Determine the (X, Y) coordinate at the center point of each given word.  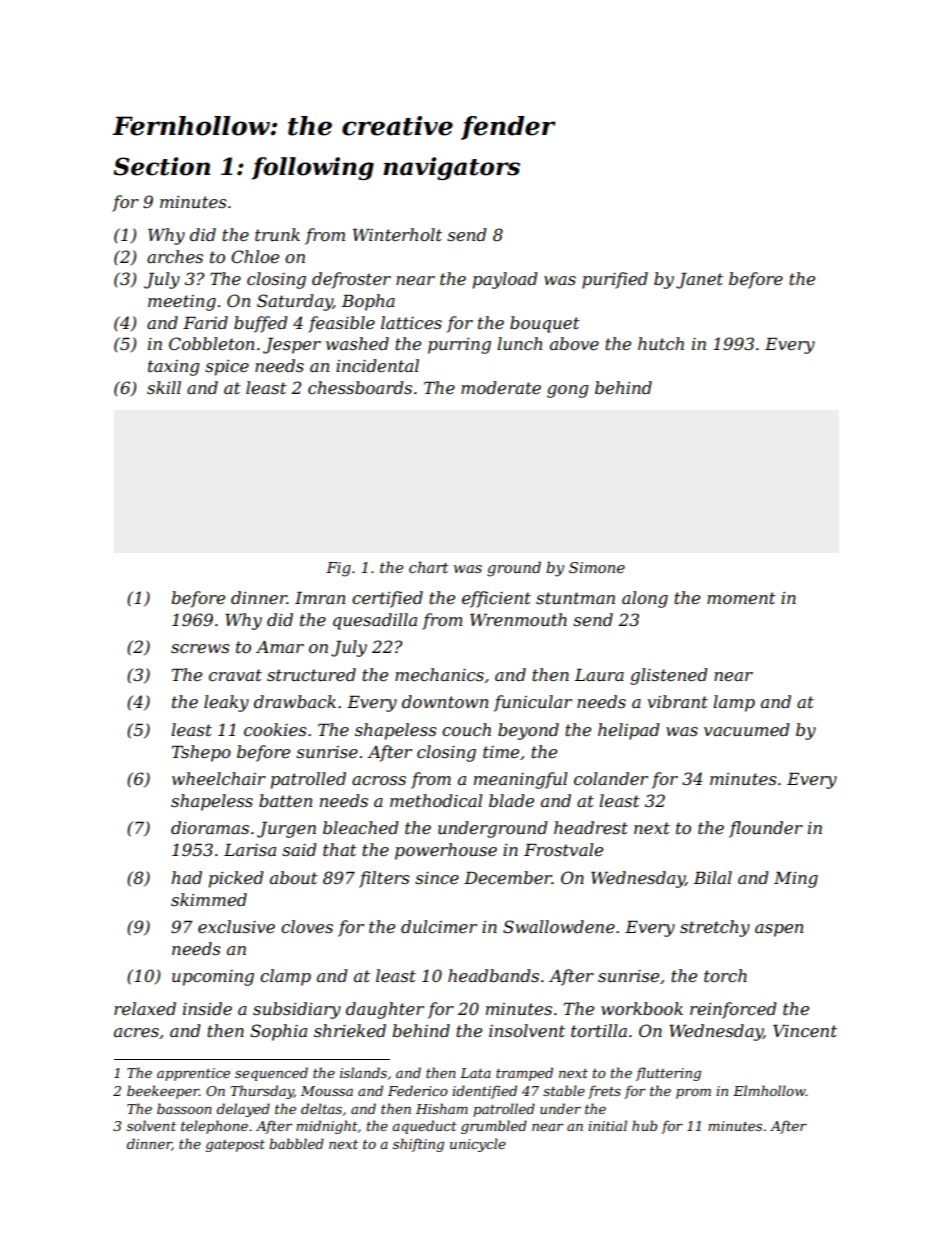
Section (161, 166)
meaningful (520, 780)
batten (285, 800)
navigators (451, 168)
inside (207, 1008)
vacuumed (747, 729)
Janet (699, 281)
